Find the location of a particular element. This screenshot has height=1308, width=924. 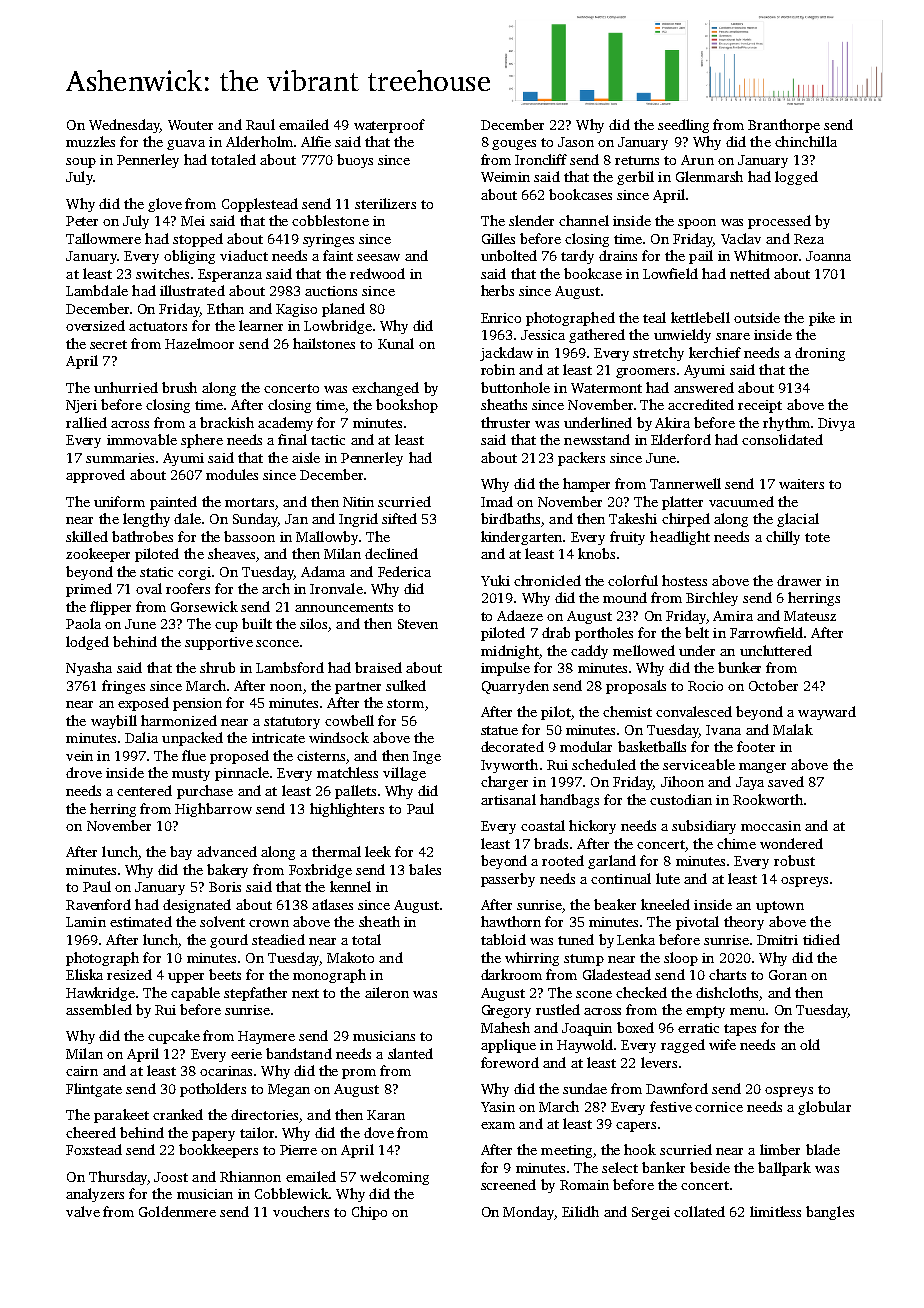

Amira is located at coordinates (733, 616).
